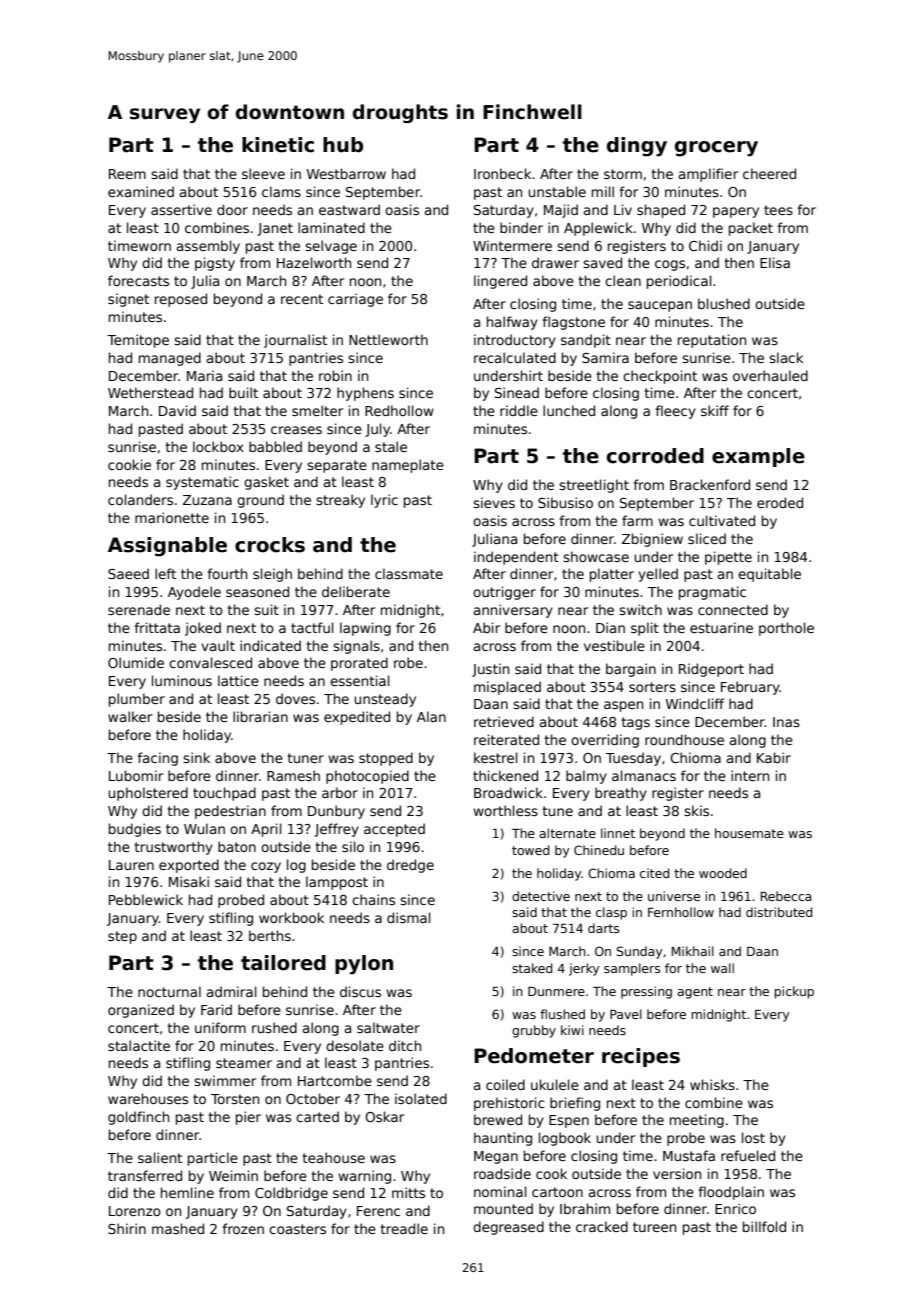  What do you see at coordinates (128, 300) in the image?
I see `signet` at bounding box center [128, 300].
